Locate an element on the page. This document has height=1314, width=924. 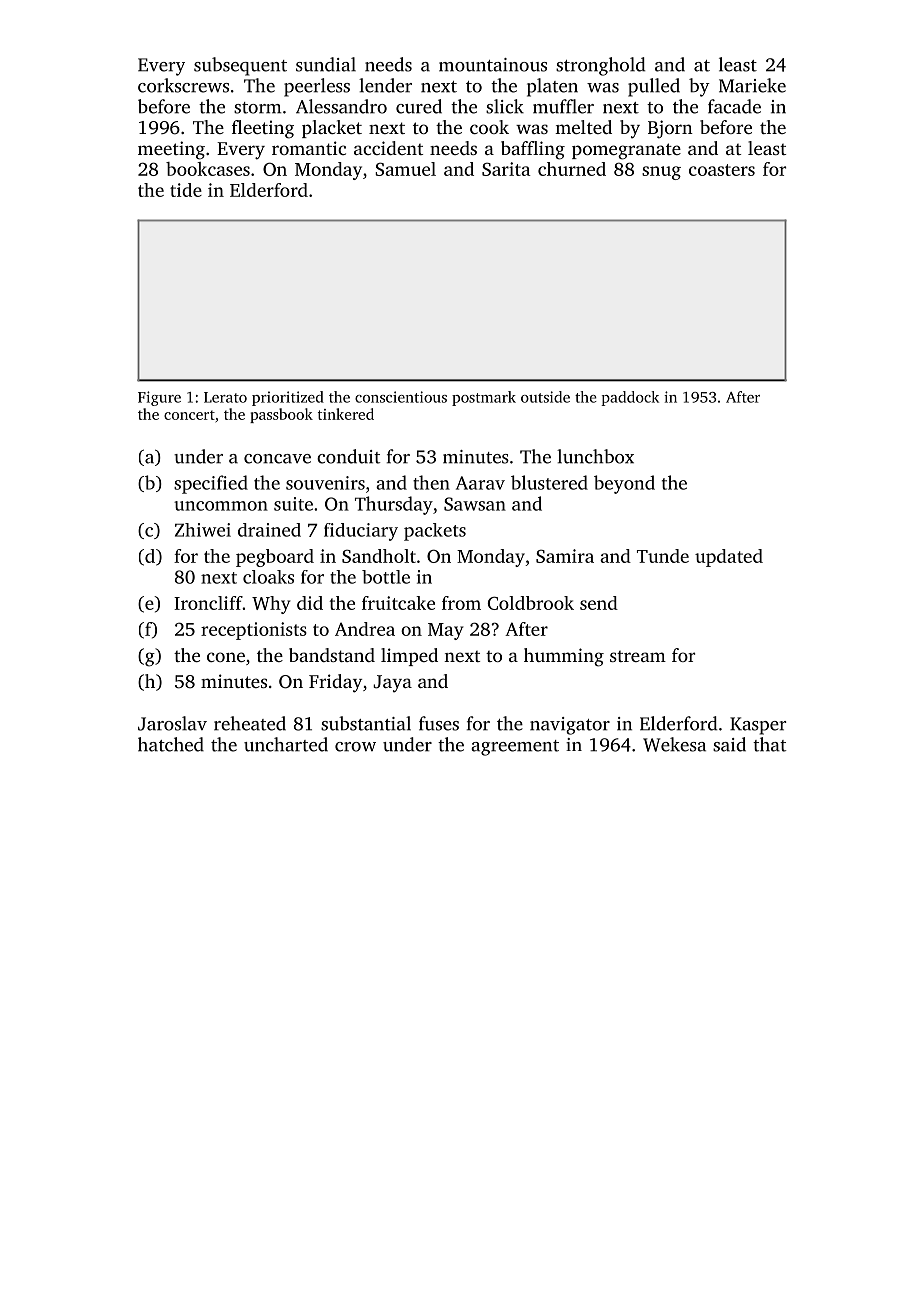
subsequent is located at coordinates (240, 66).
